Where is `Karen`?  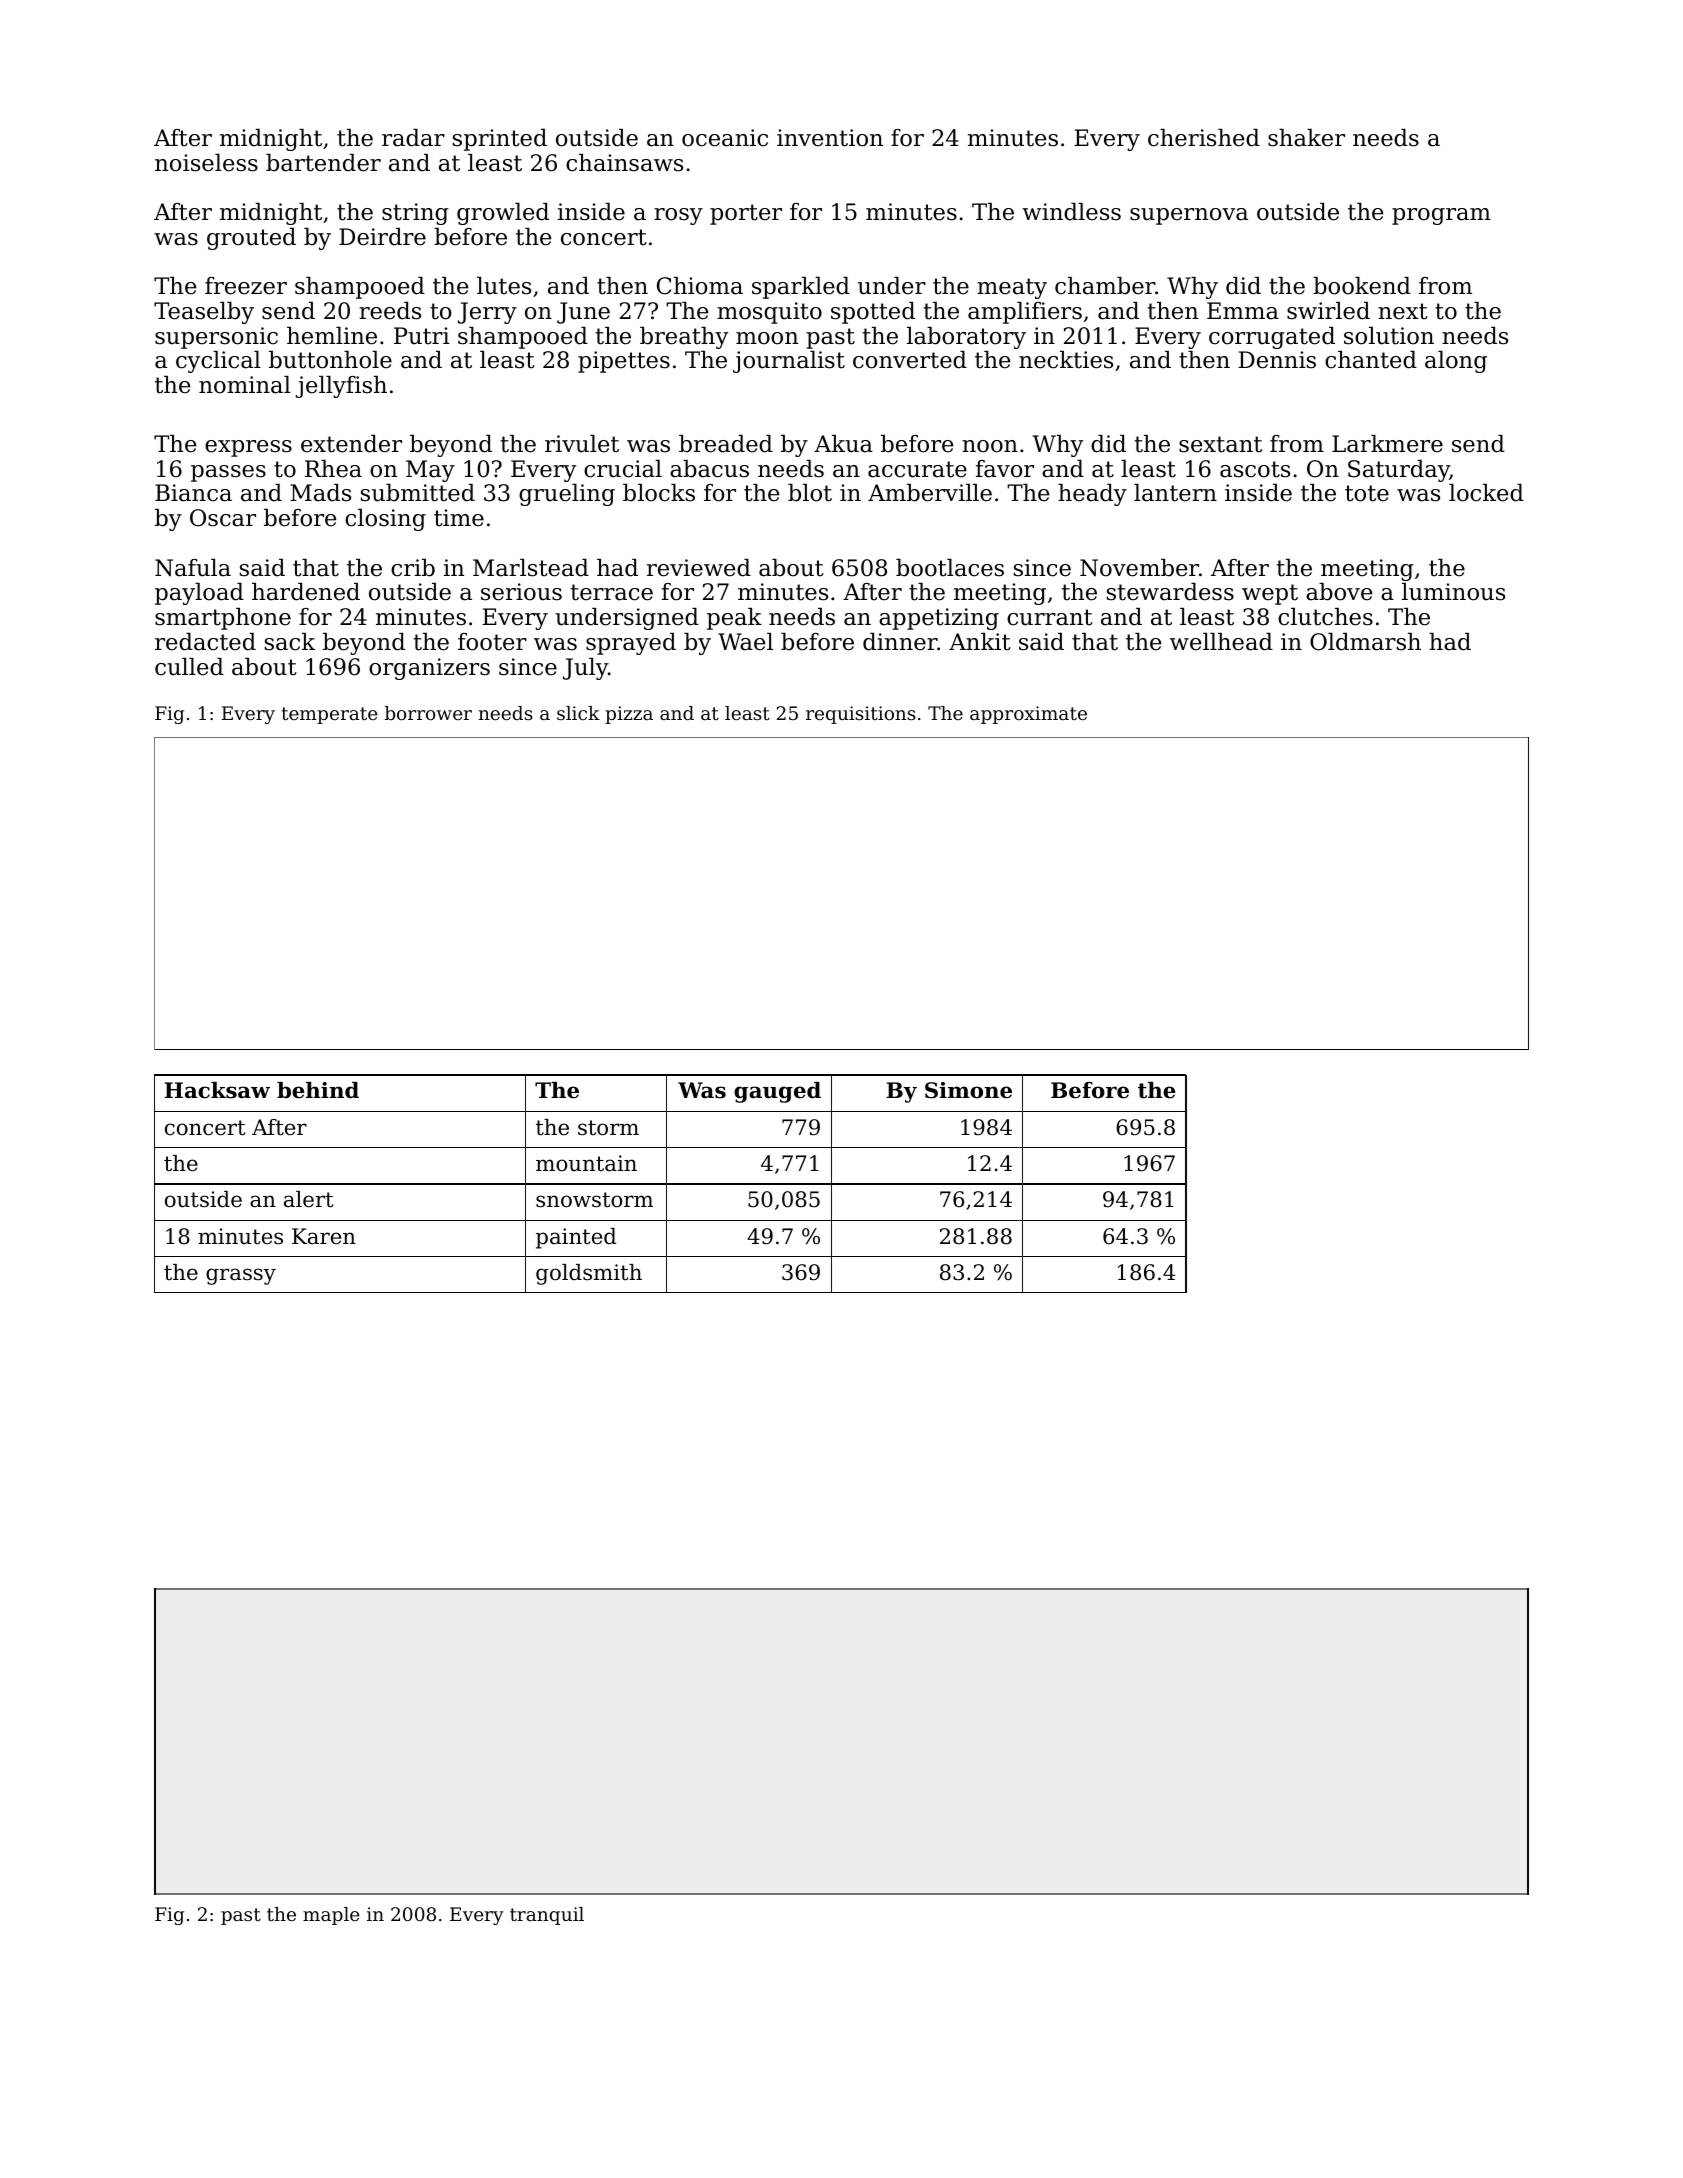
Karen is located at coordinates (324, 1236).
